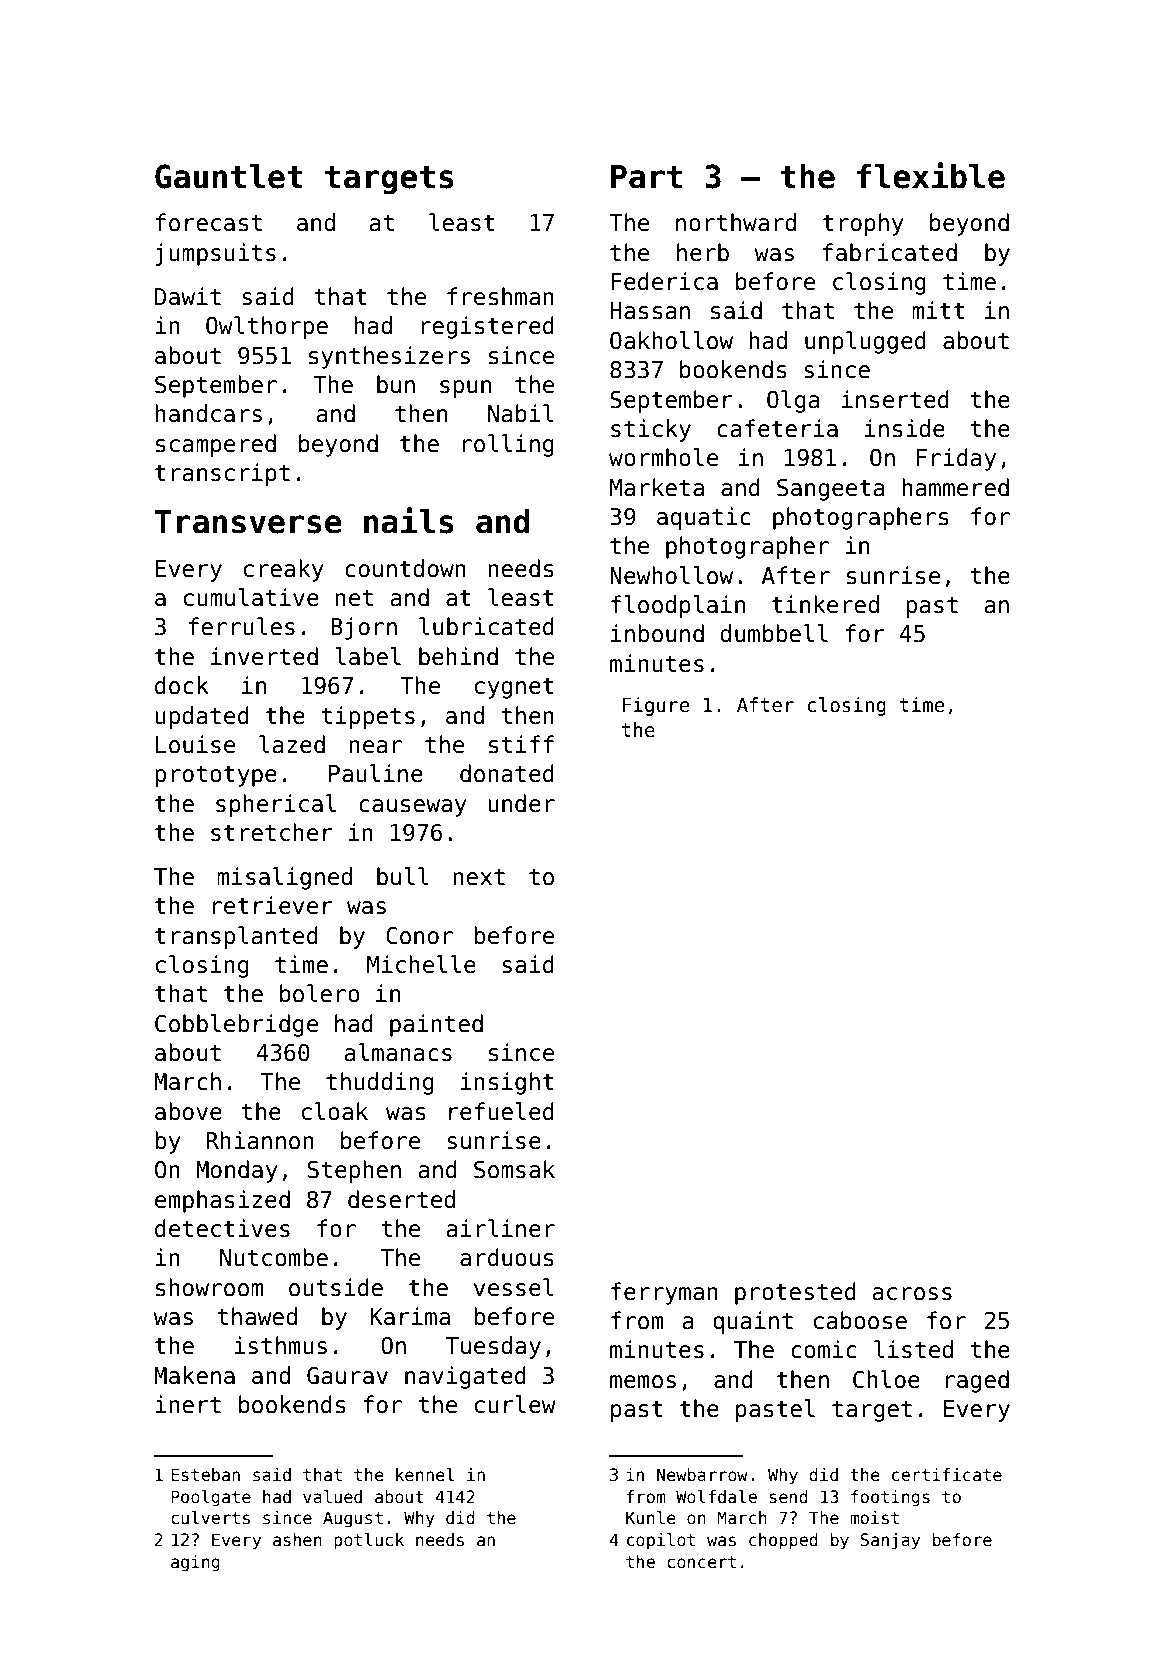 The height and width of the page is (1654, 1165). What do you see at coordinates (479, 877) in the page?
I see `next` at bounding box center [479, 877].
